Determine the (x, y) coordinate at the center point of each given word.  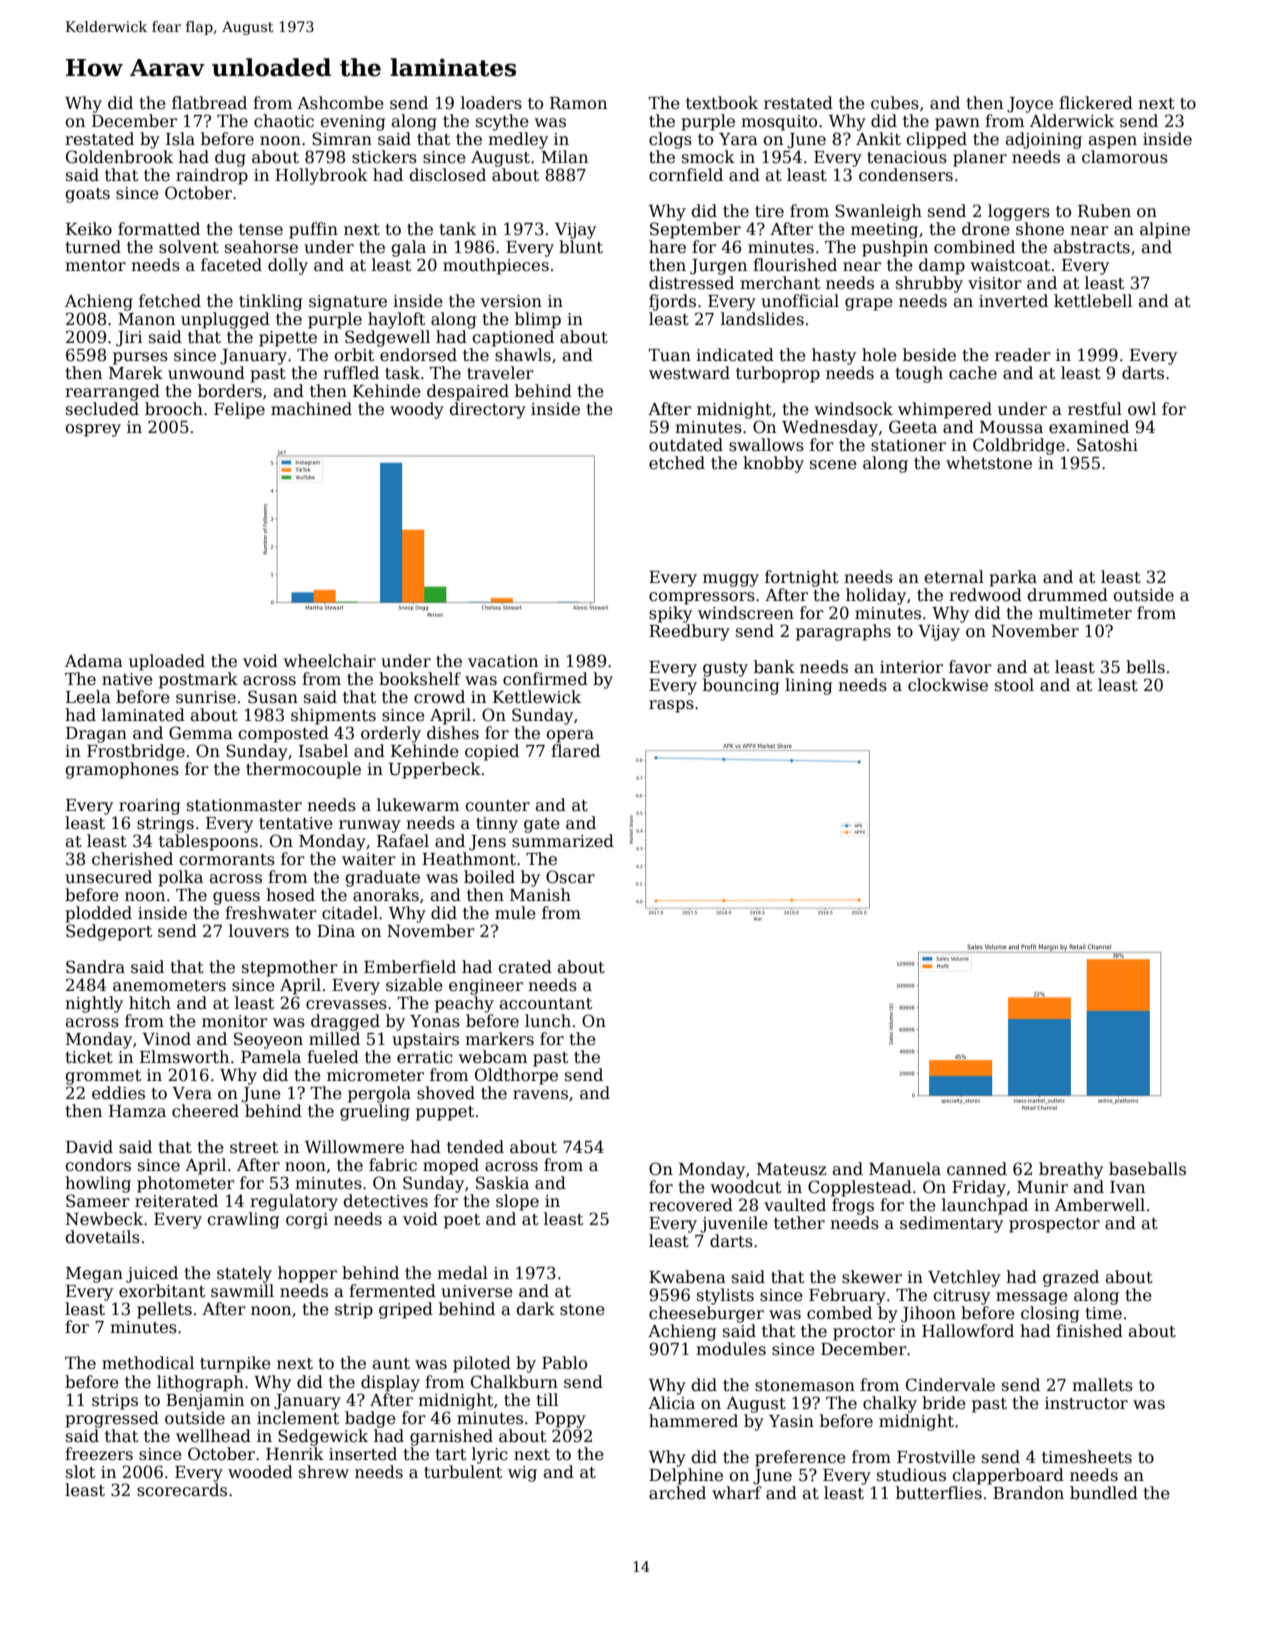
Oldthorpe (516, 1076)
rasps (671, 706)
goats (87, 195)
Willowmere (354, 1147)
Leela (88, 697)
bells (1145, 667)
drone (986, 229)
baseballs (1147, 1169)
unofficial (800, 301)
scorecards (182, 1490)
